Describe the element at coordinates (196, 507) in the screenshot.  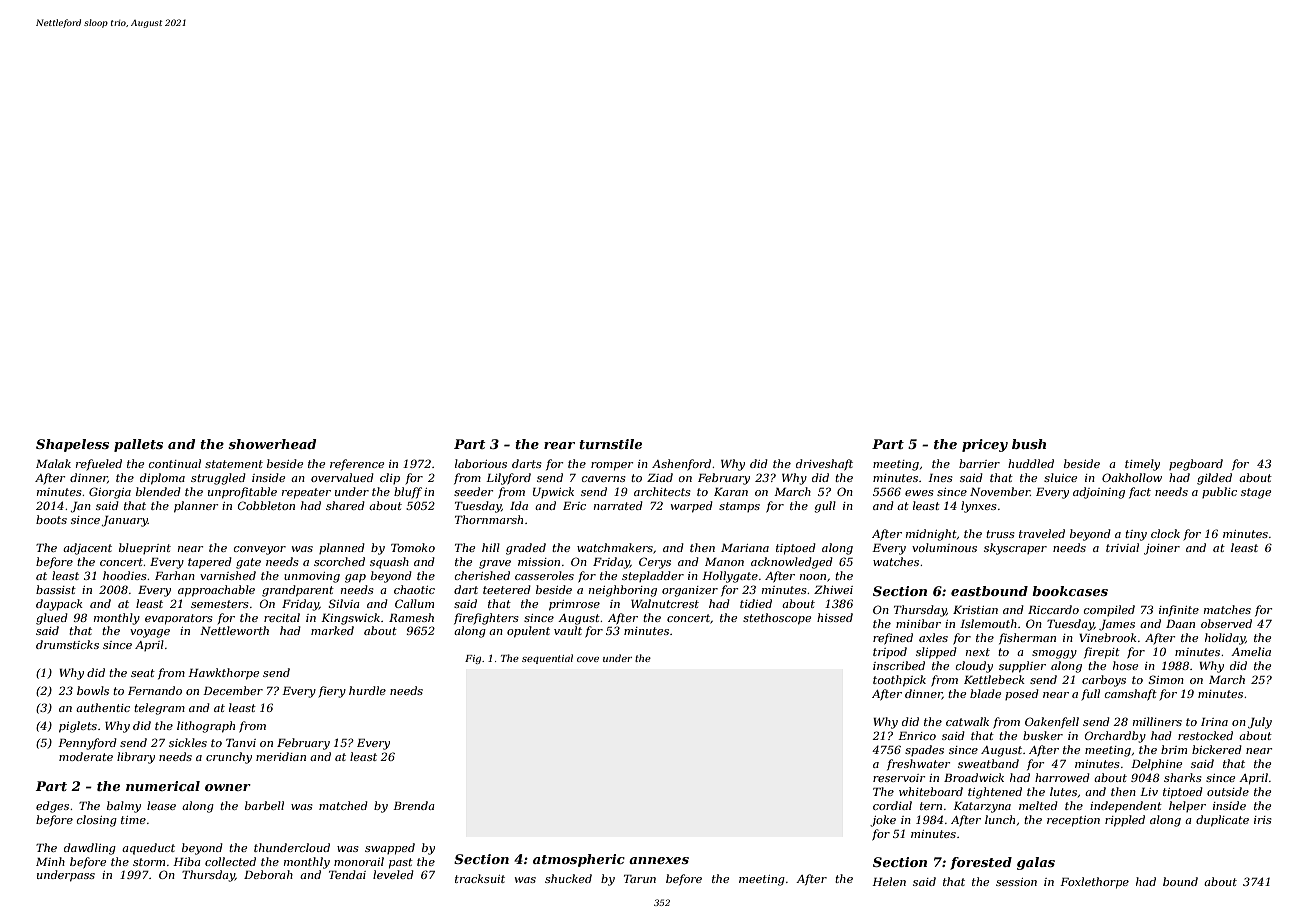
I see `planner` at that location.
